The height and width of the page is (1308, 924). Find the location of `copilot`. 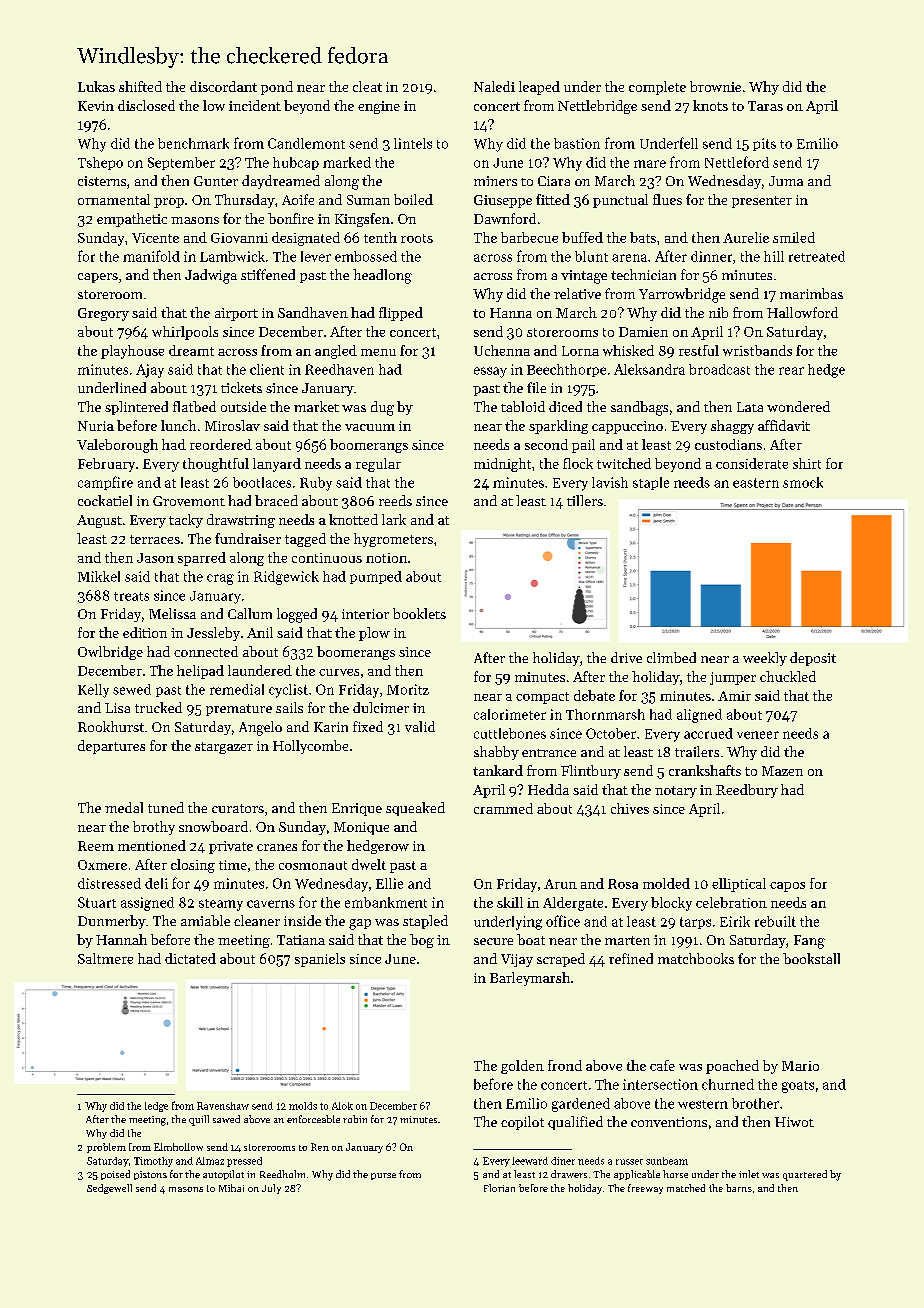

copilot is located at coordinates (522, 1123).
